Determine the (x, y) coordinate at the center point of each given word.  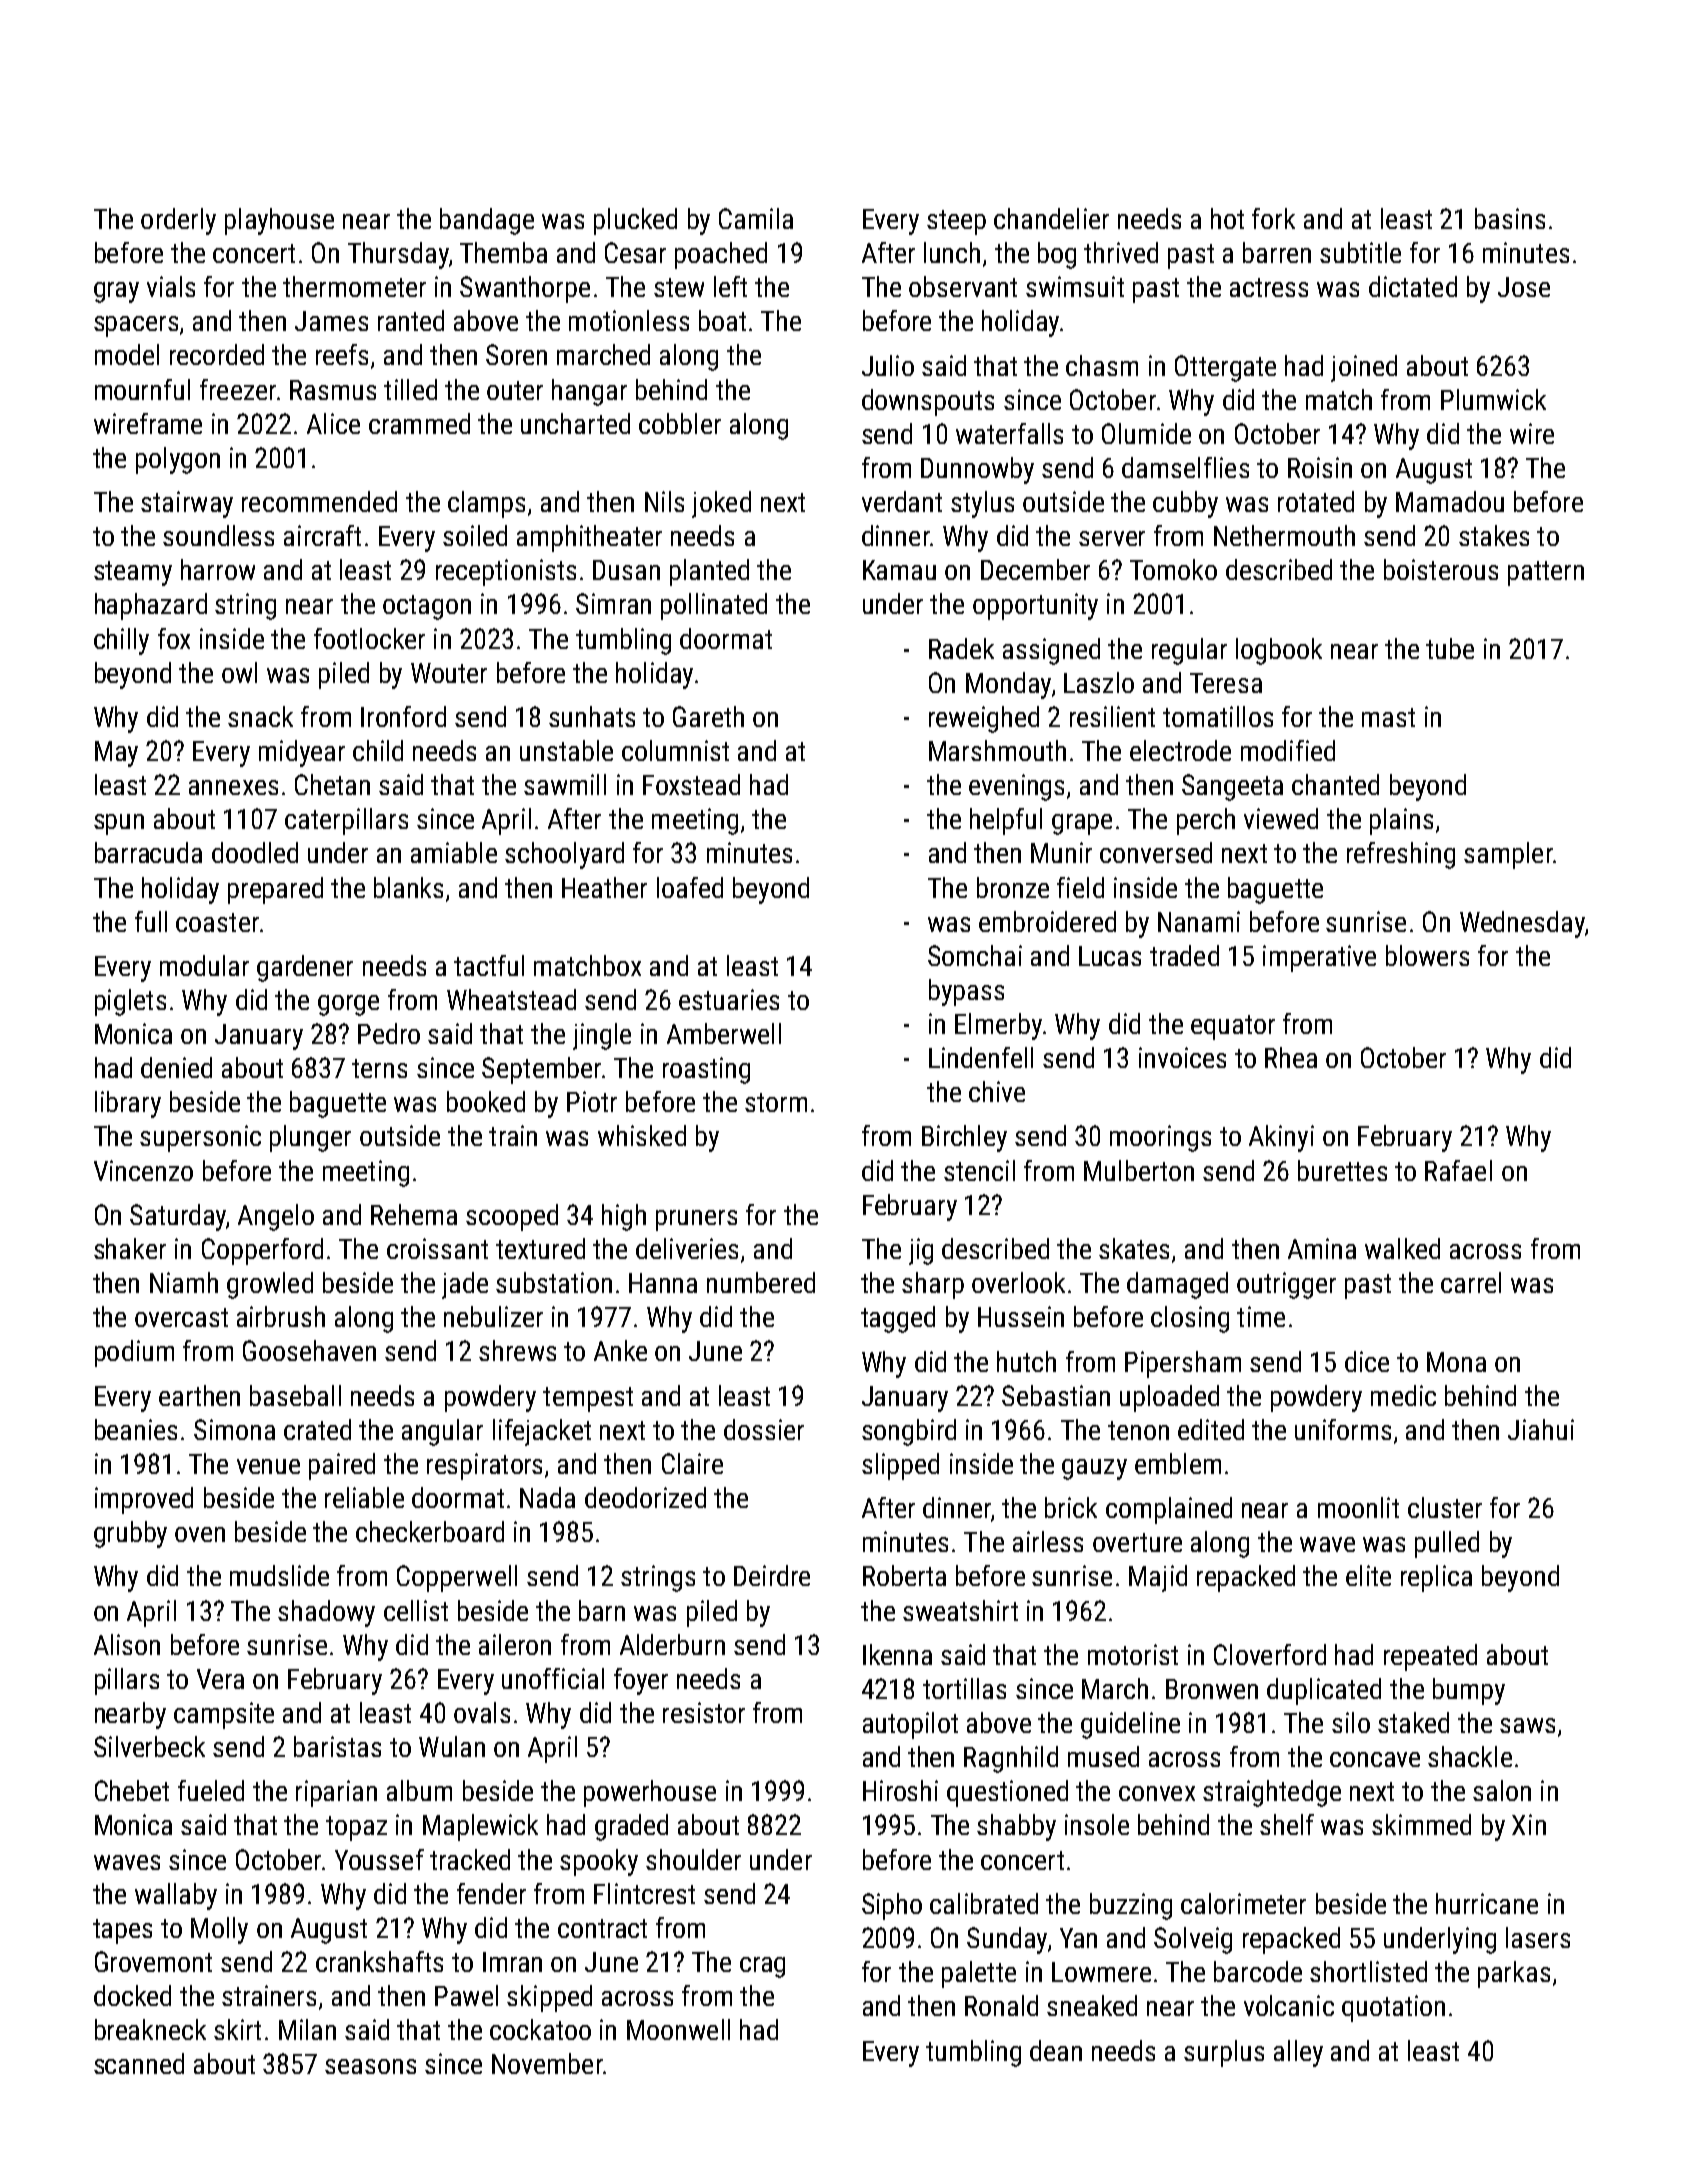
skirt (237, 2029)
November (547, 2063)
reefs (342, 354)
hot (1227, 218)
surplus (1224, 2053)
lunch (952, 252)
